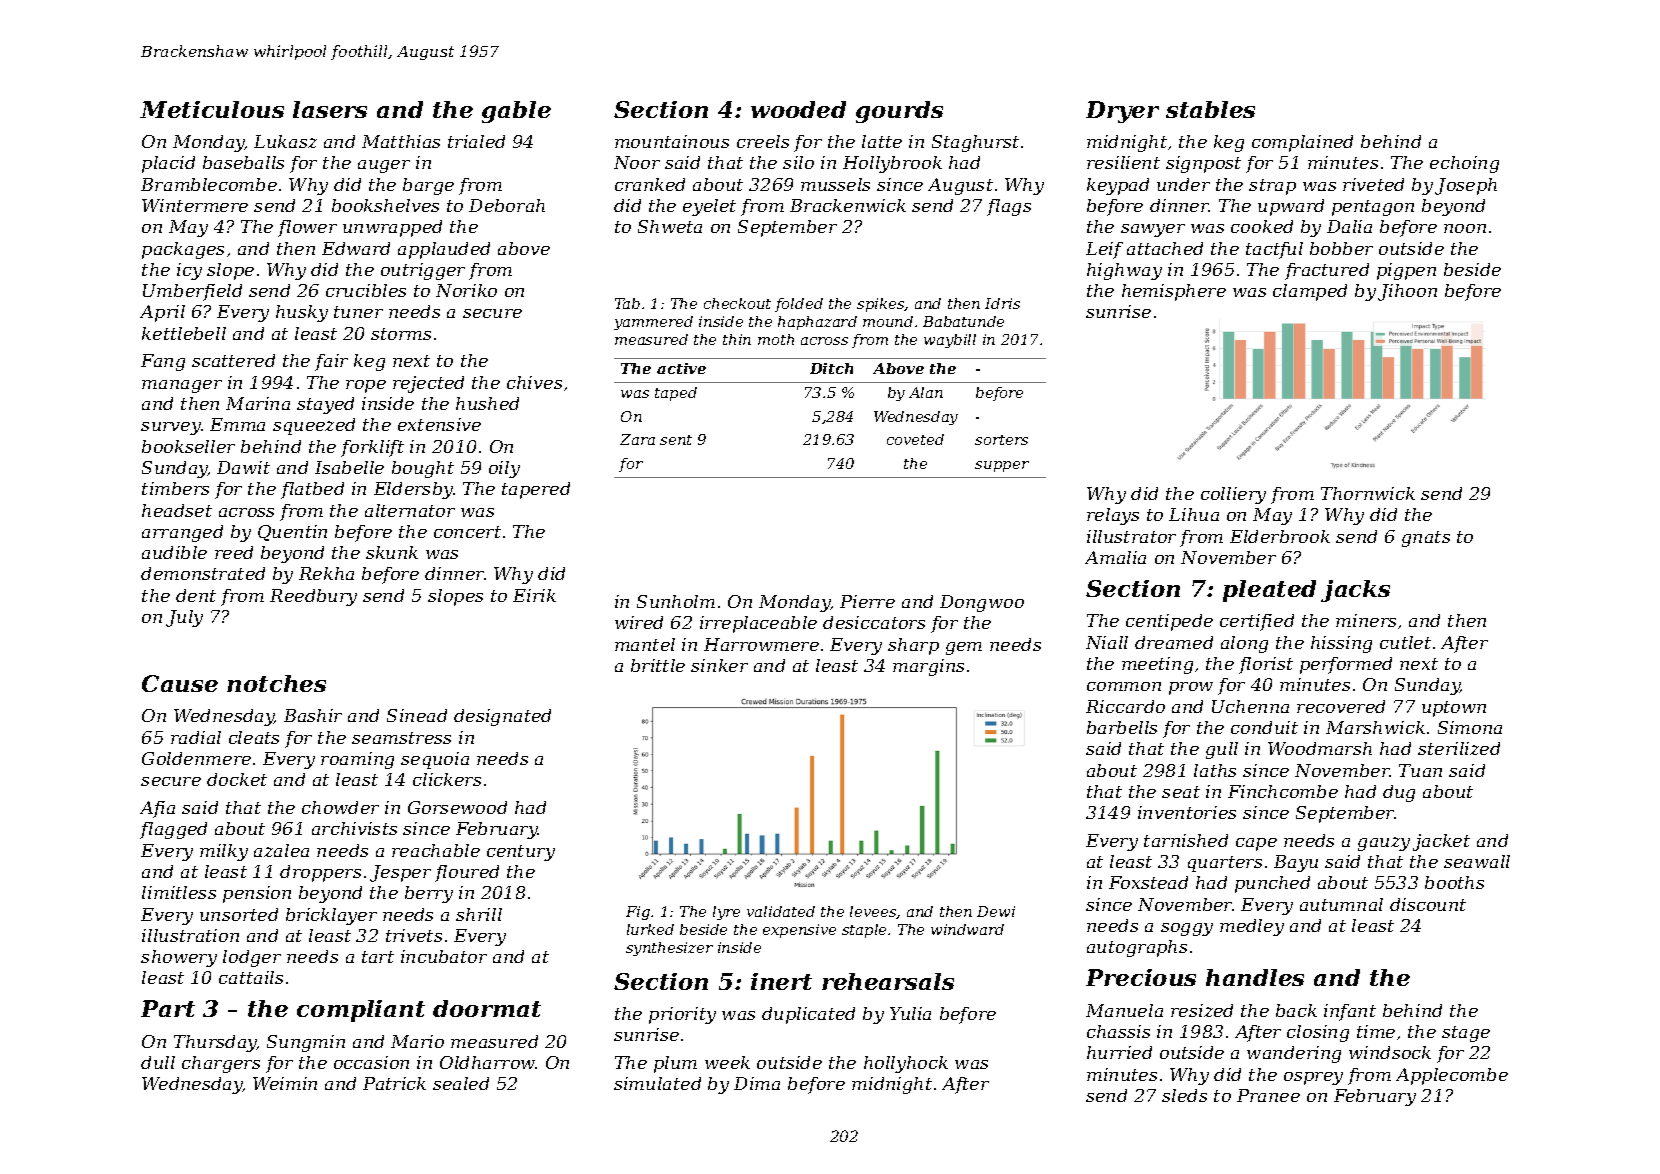 This page has width=1660, height=1174. Describe the element at coordinates (1122, 112) in the page. I see `Dryer` at that location.
